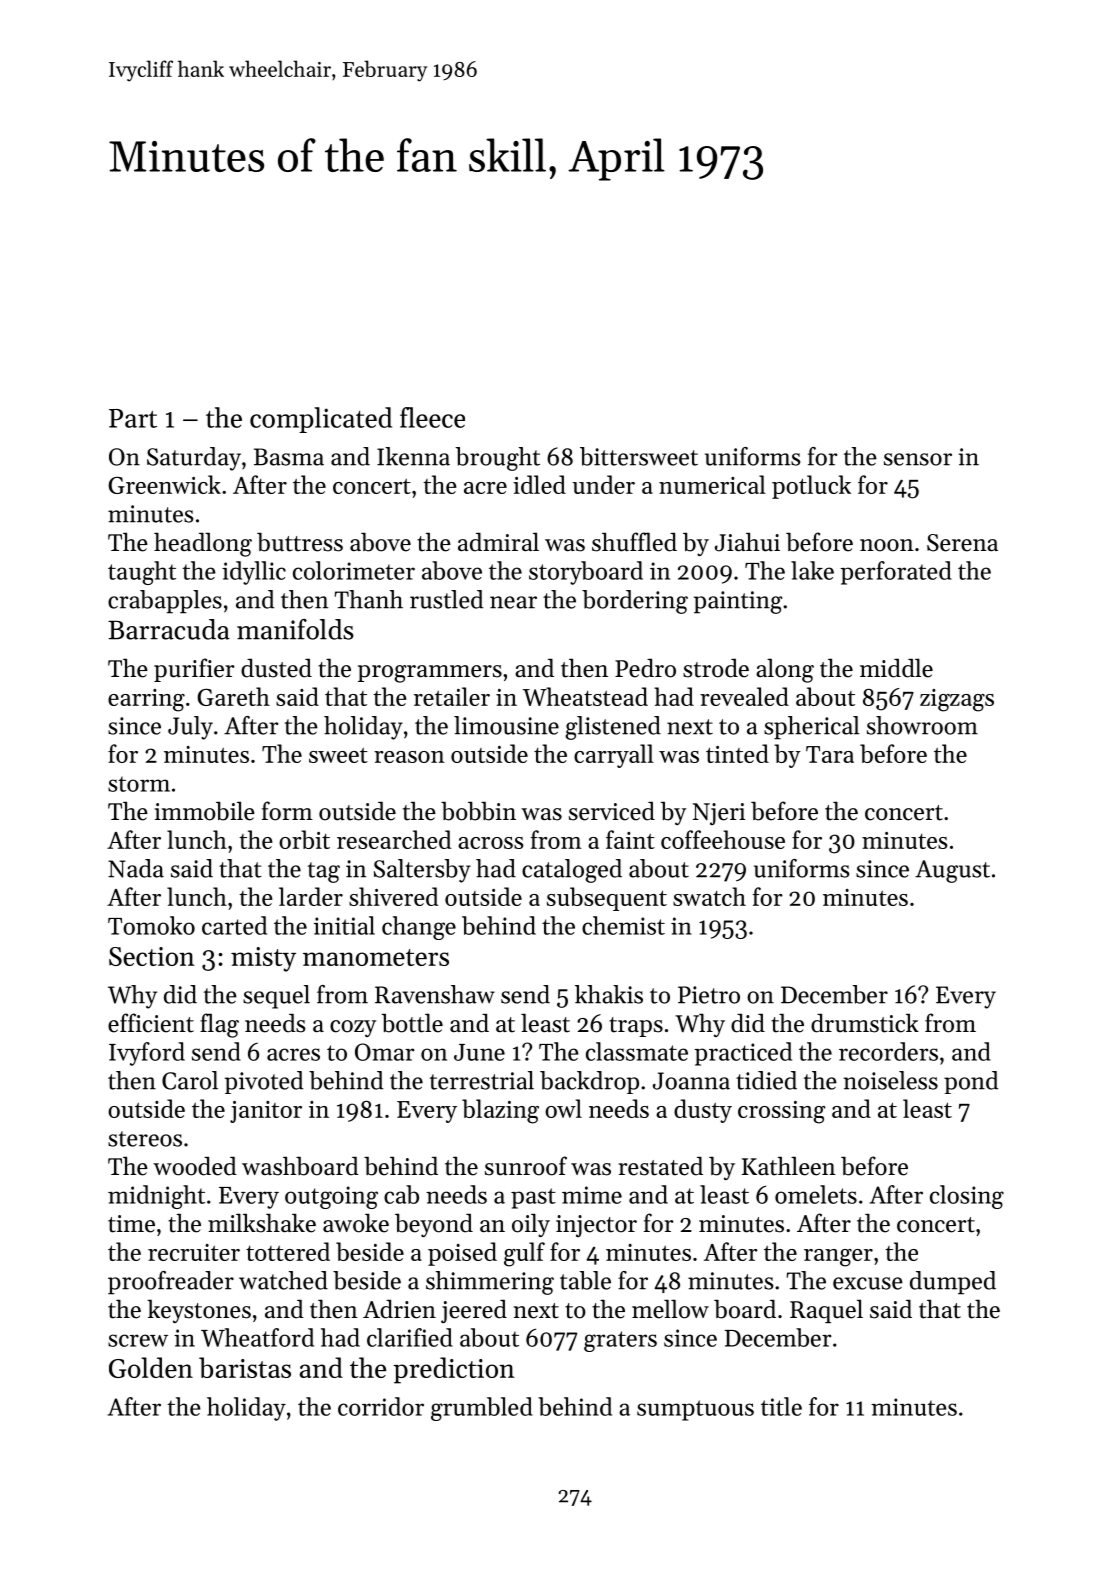  What do you see at coordinates (432, 417) in the screenshot?
I see `fleece` at bounding box center [432, 417].
